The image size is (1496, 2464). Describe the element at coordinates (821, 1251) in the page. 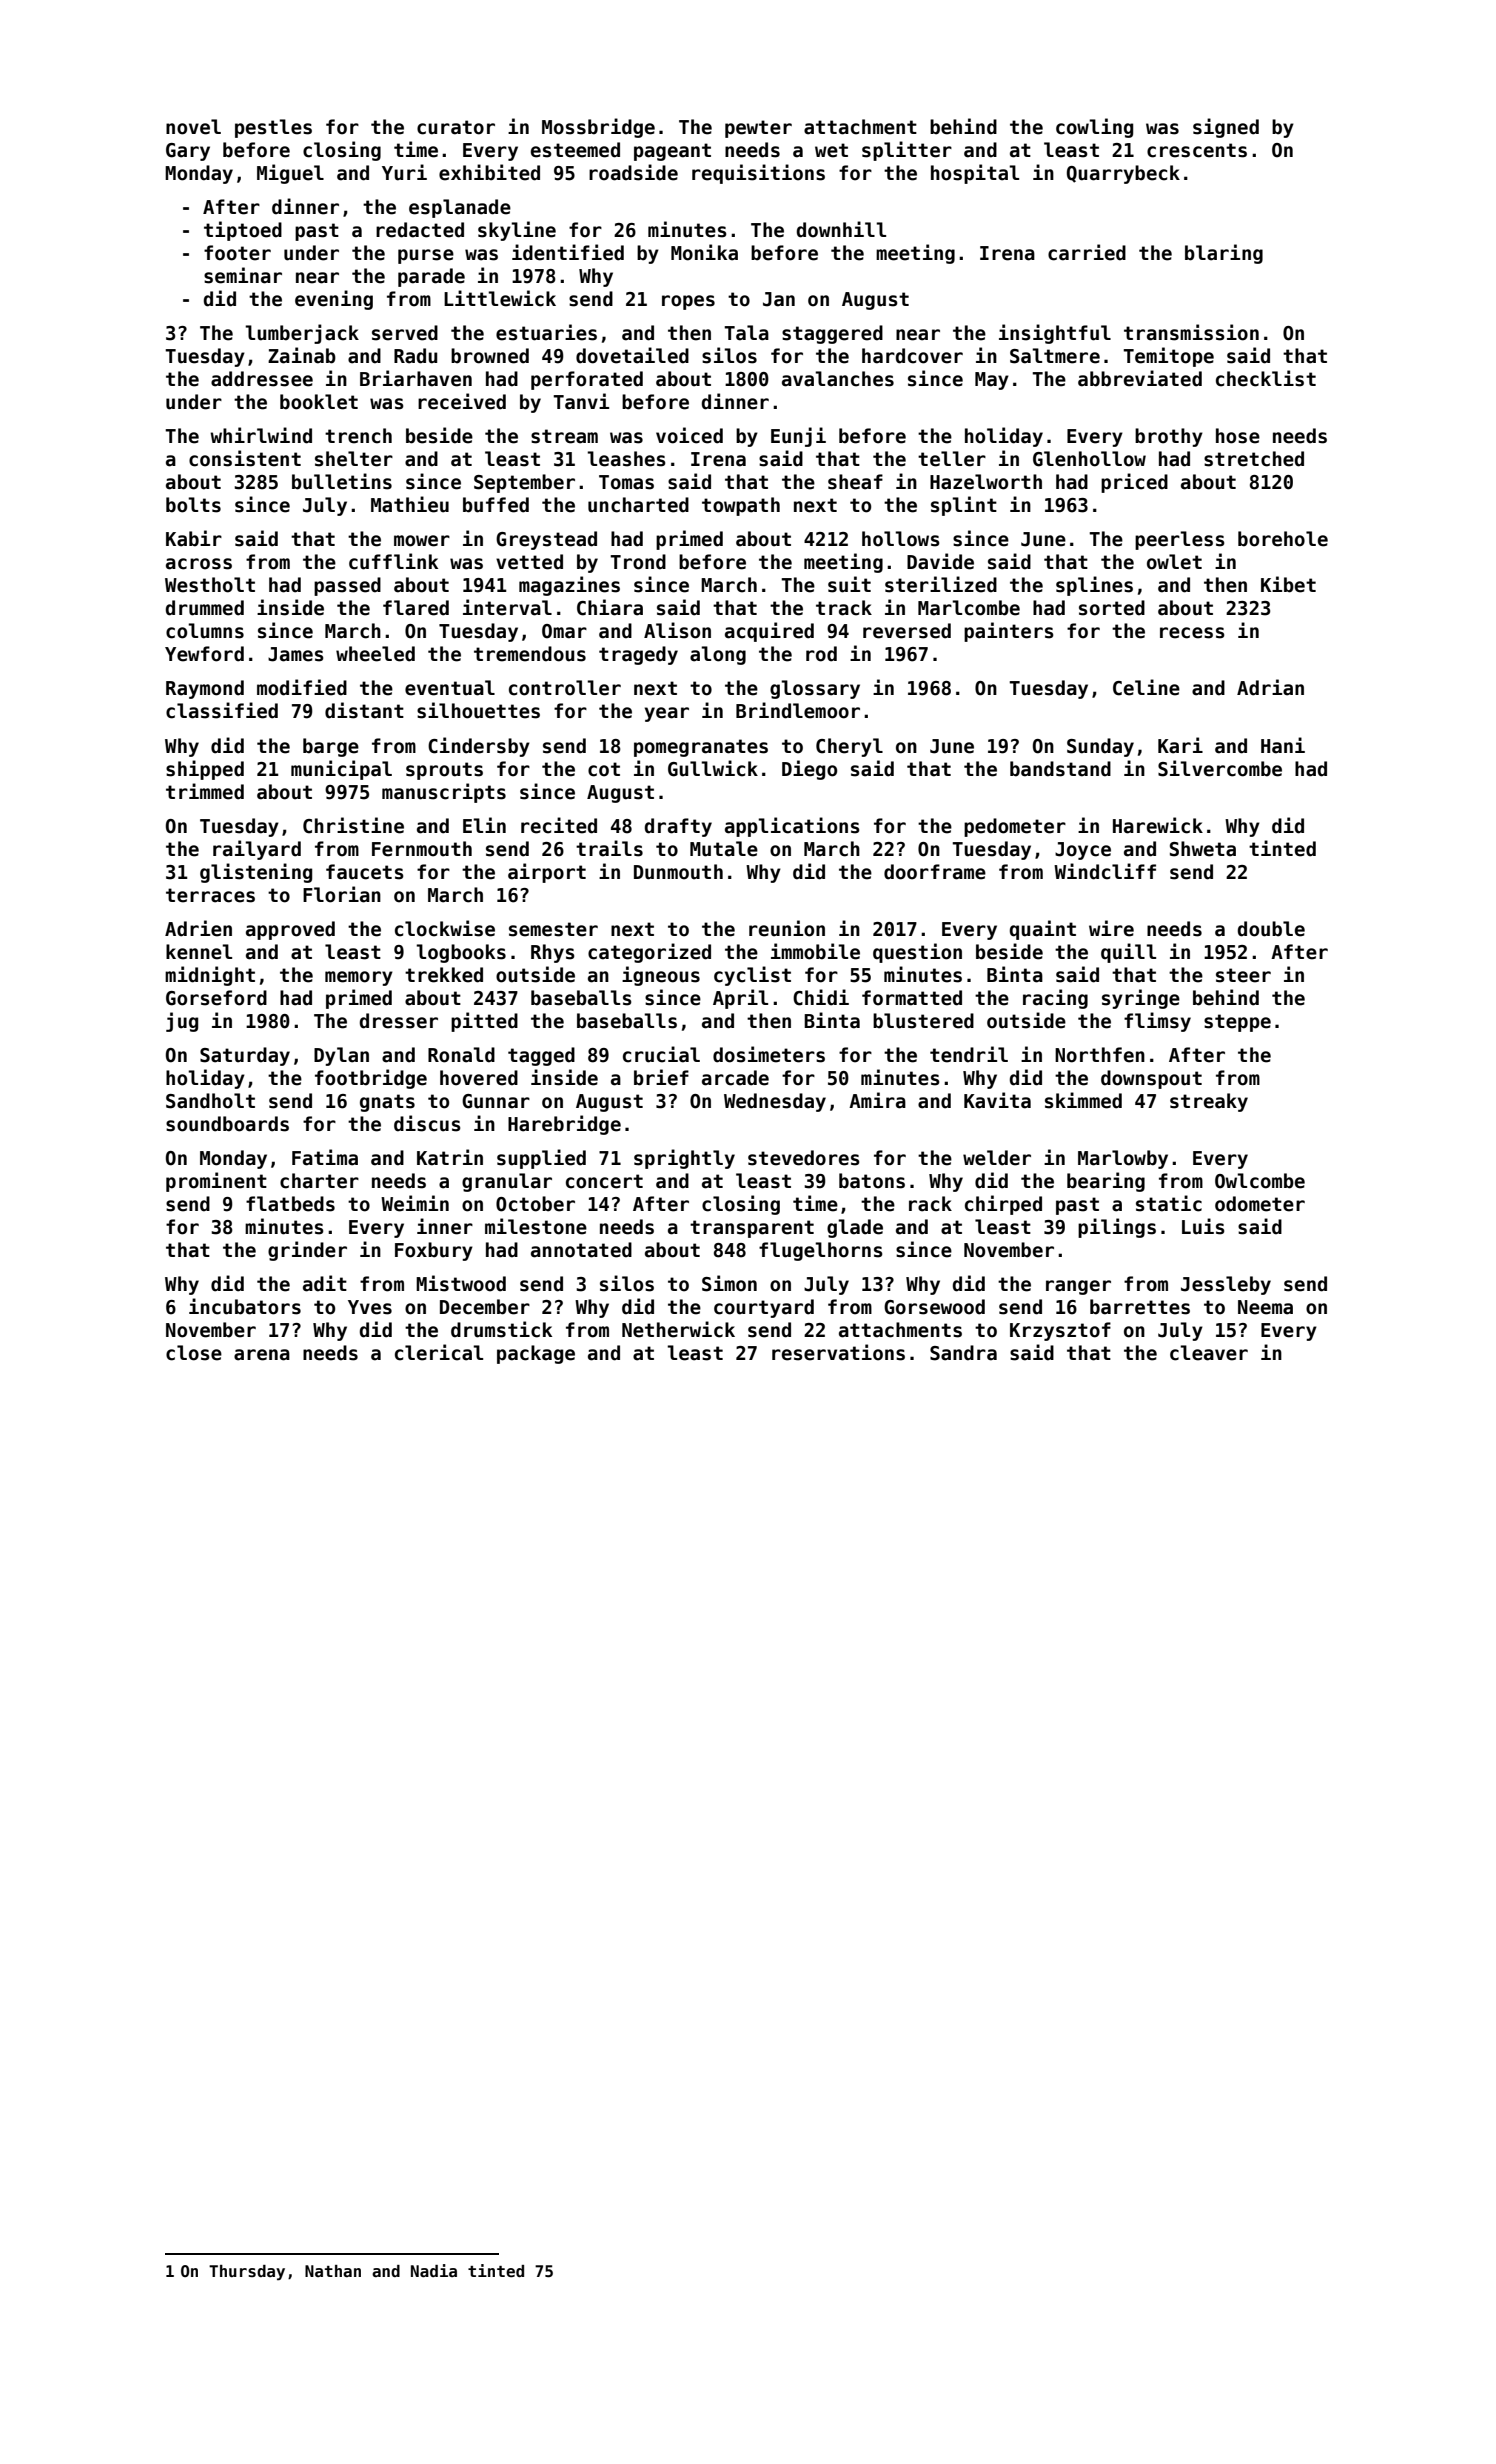

I see `flugelhorns` at that location.
